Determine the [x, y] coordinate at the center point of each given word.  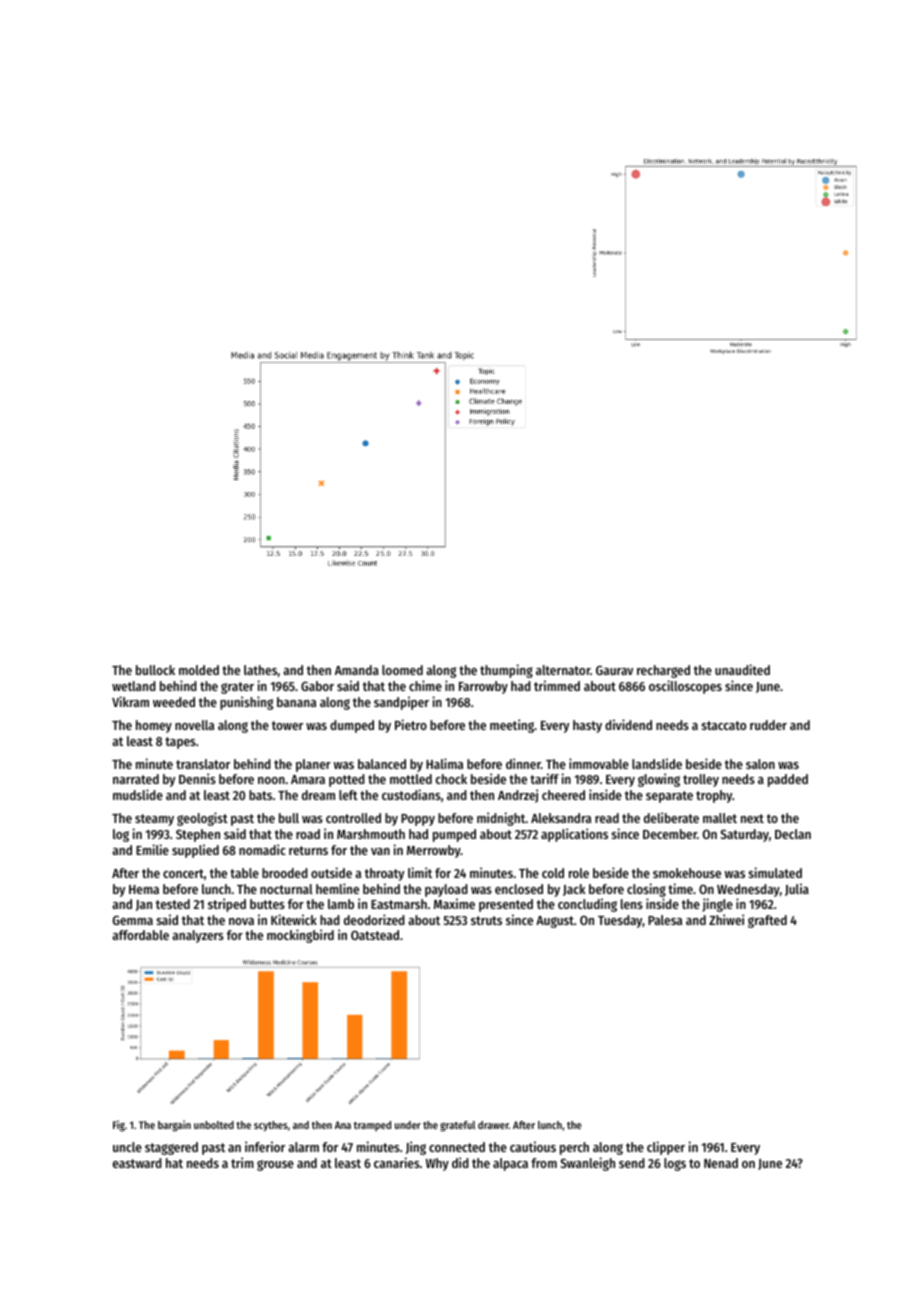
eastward [137, 1163]
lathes [260, 670]
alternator [563, 670]
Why [437, 1164]
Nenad [721, 1163]
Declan [793, 834]
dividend [628, 724]
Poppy [418, 820]
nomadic [262, 849]
